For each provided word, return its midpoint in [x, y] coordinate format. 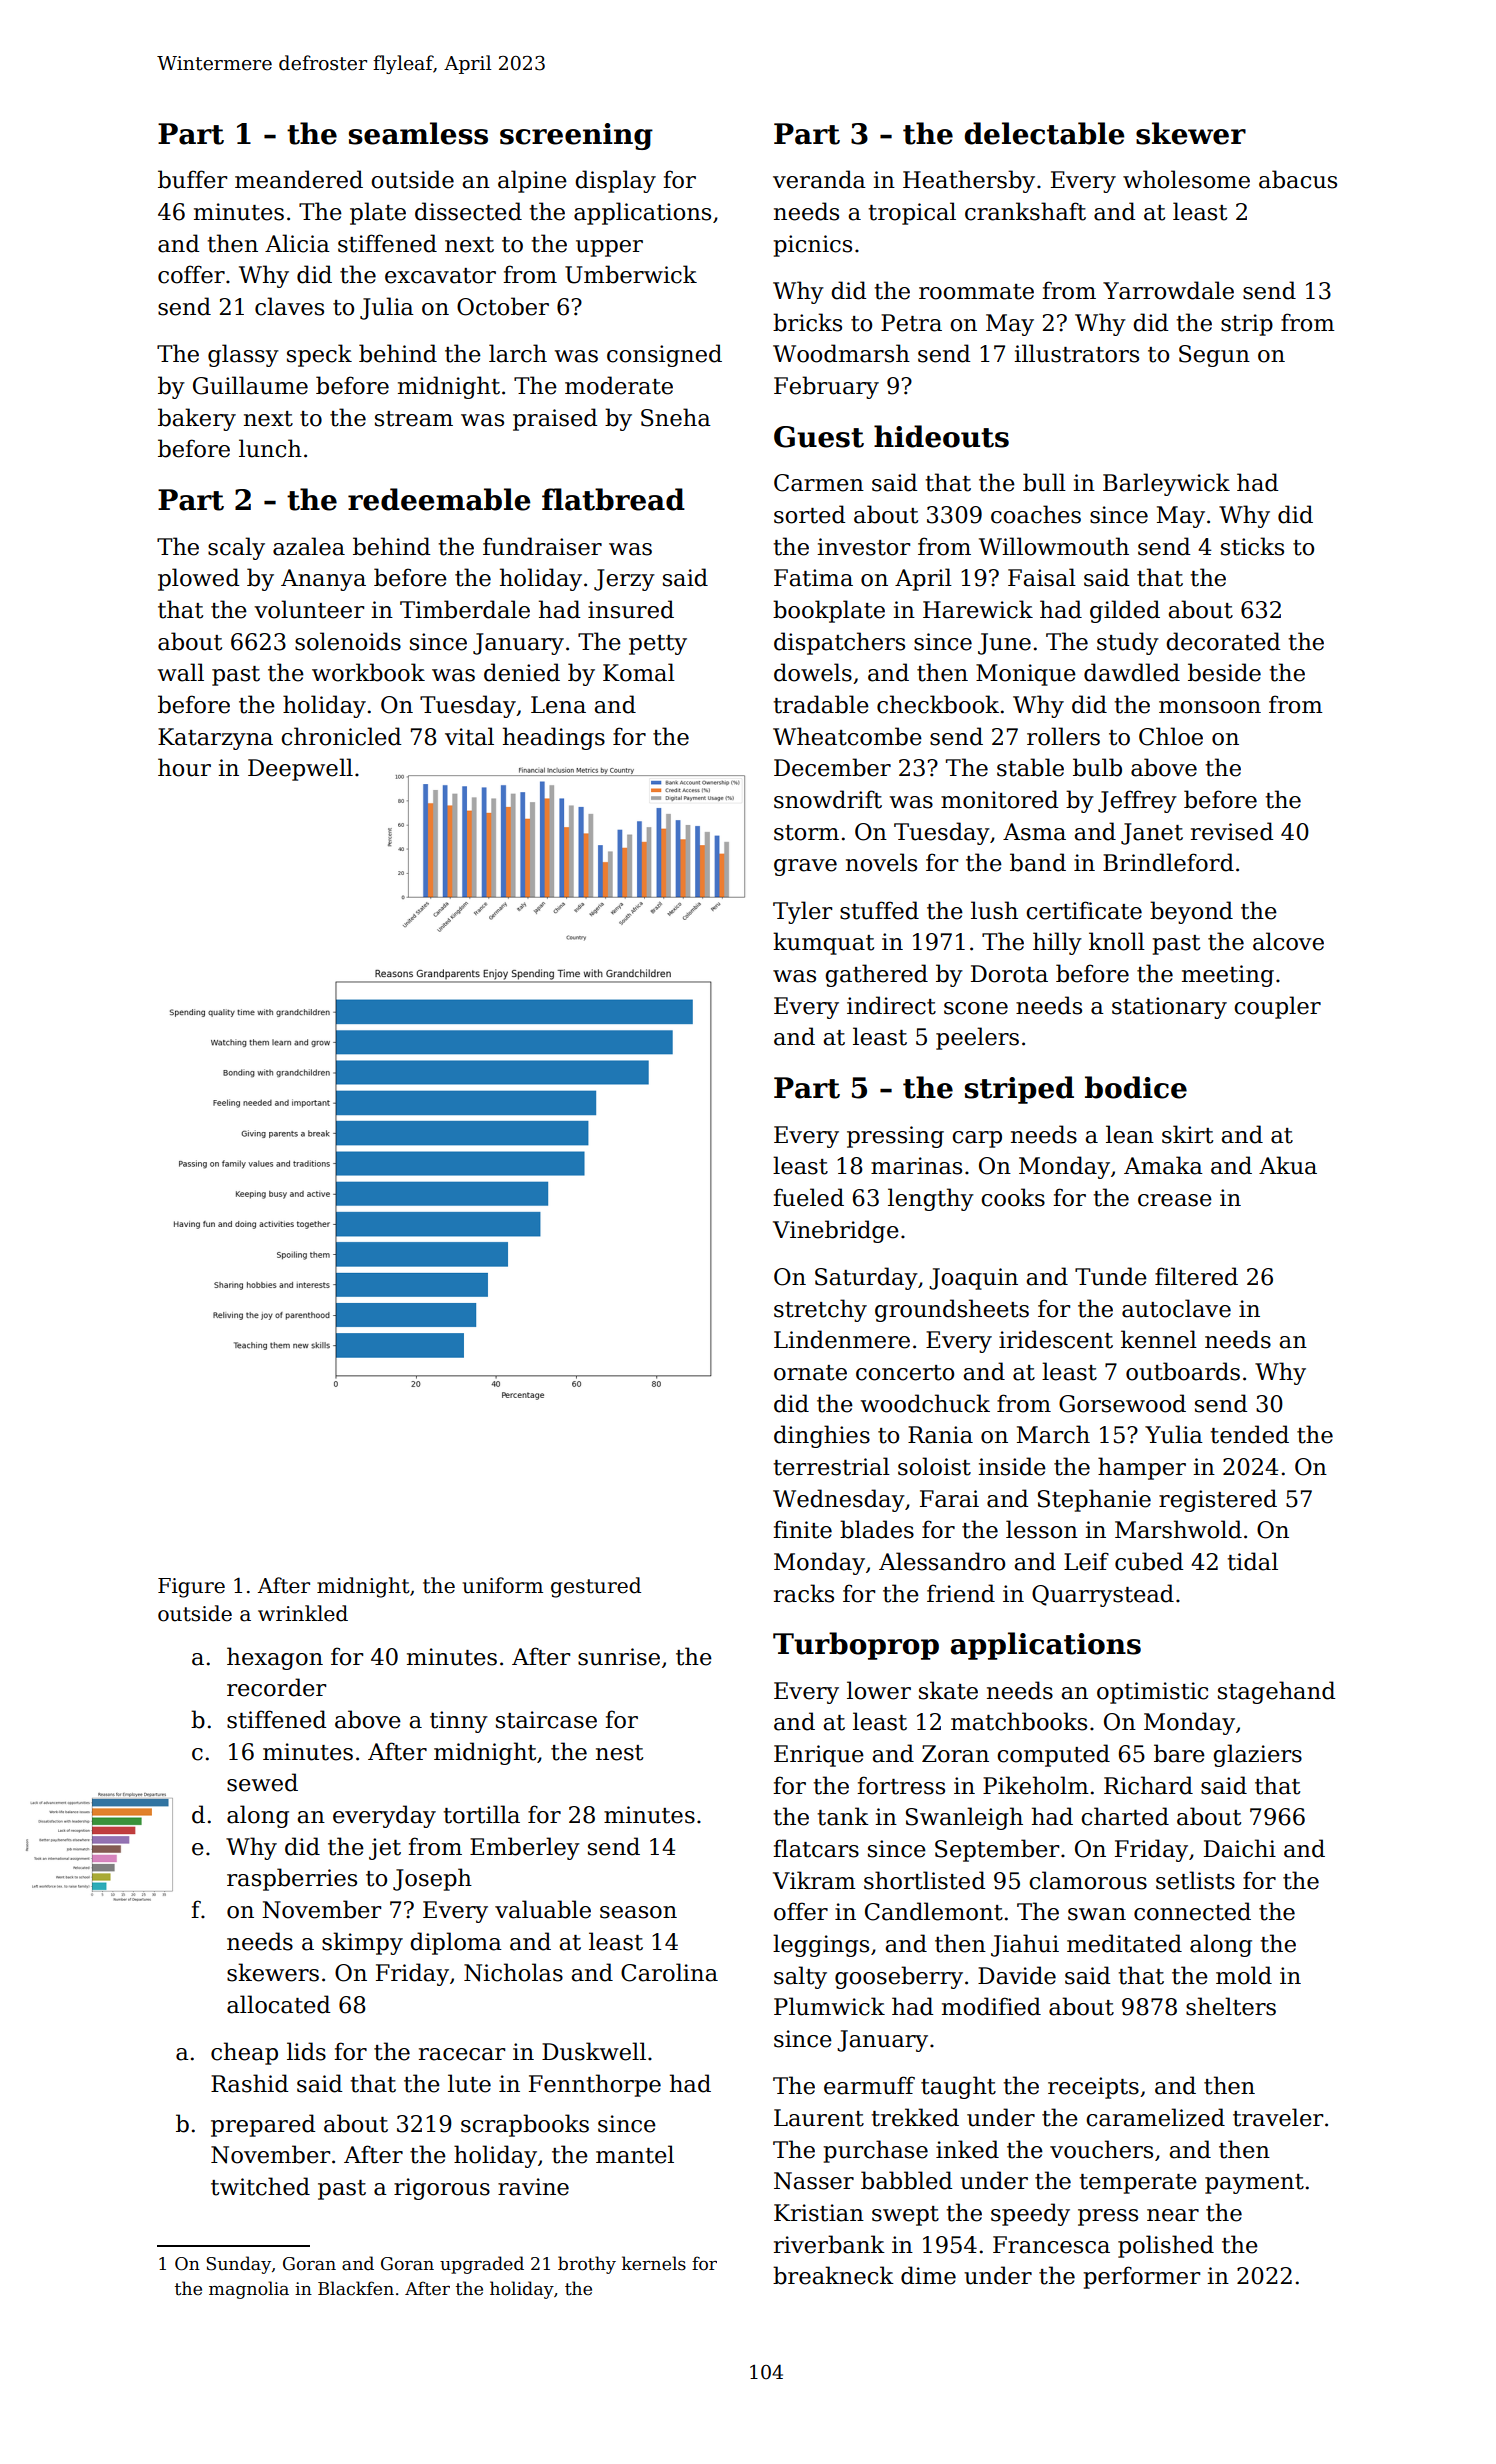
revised [1232, 831]
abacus [1298, 179]
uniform [502, 1585]
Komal [639, 672]
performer [1141, 2277]
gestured [596, 1587]
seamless [418, 133]
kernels [654, 2263]
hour [184, 767]
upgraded [482, 2265]
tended [1249, 1434]
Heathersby [969, 181]
